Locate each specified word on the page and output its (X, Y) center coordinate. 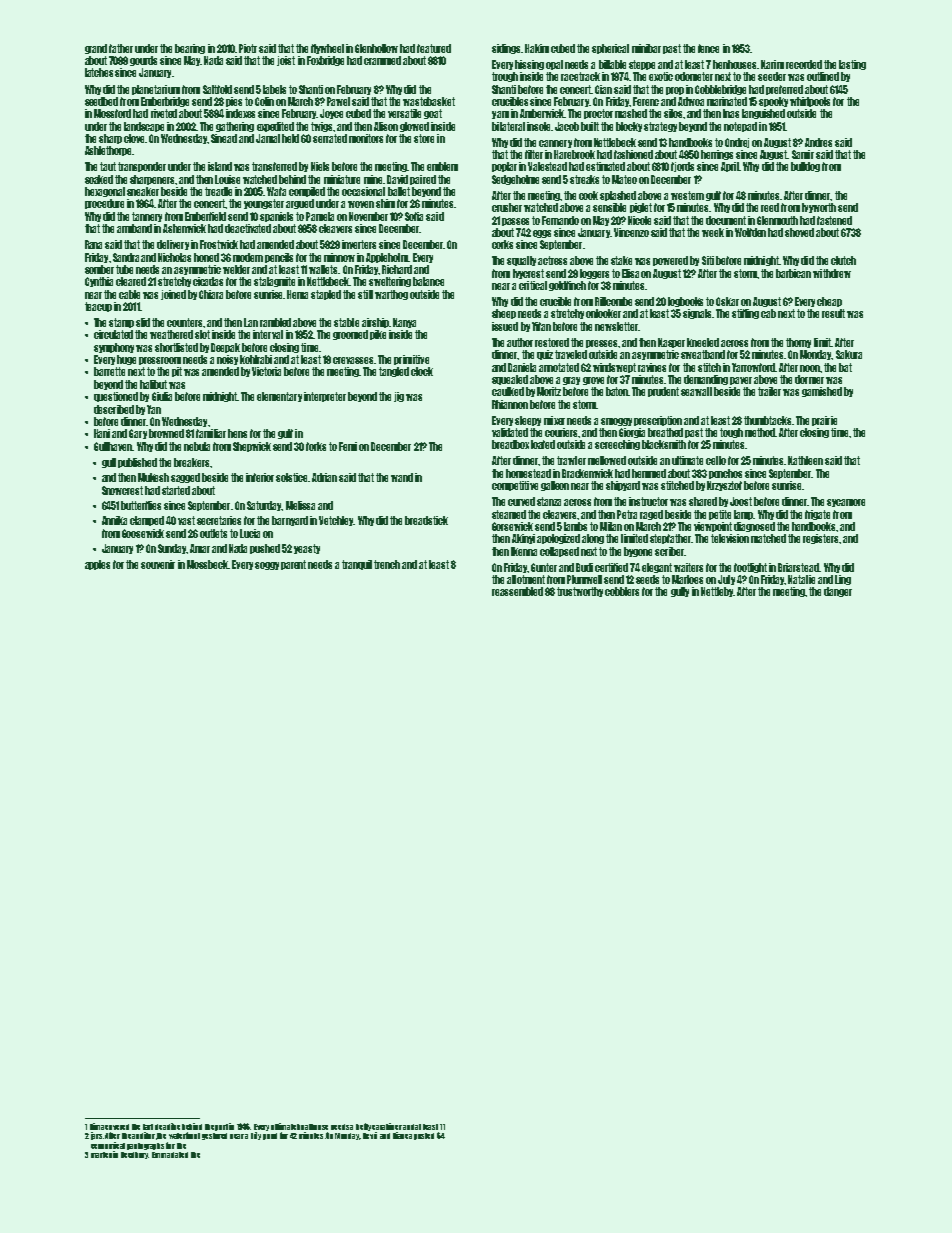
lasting (852, 65)
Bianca (402, 1135)
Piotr (248, 48)
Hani (102, 433)
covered (117, 1127)
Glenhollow (376, 48)
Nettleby (717, 592)
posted (424, 1136)
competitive (515, 486)
